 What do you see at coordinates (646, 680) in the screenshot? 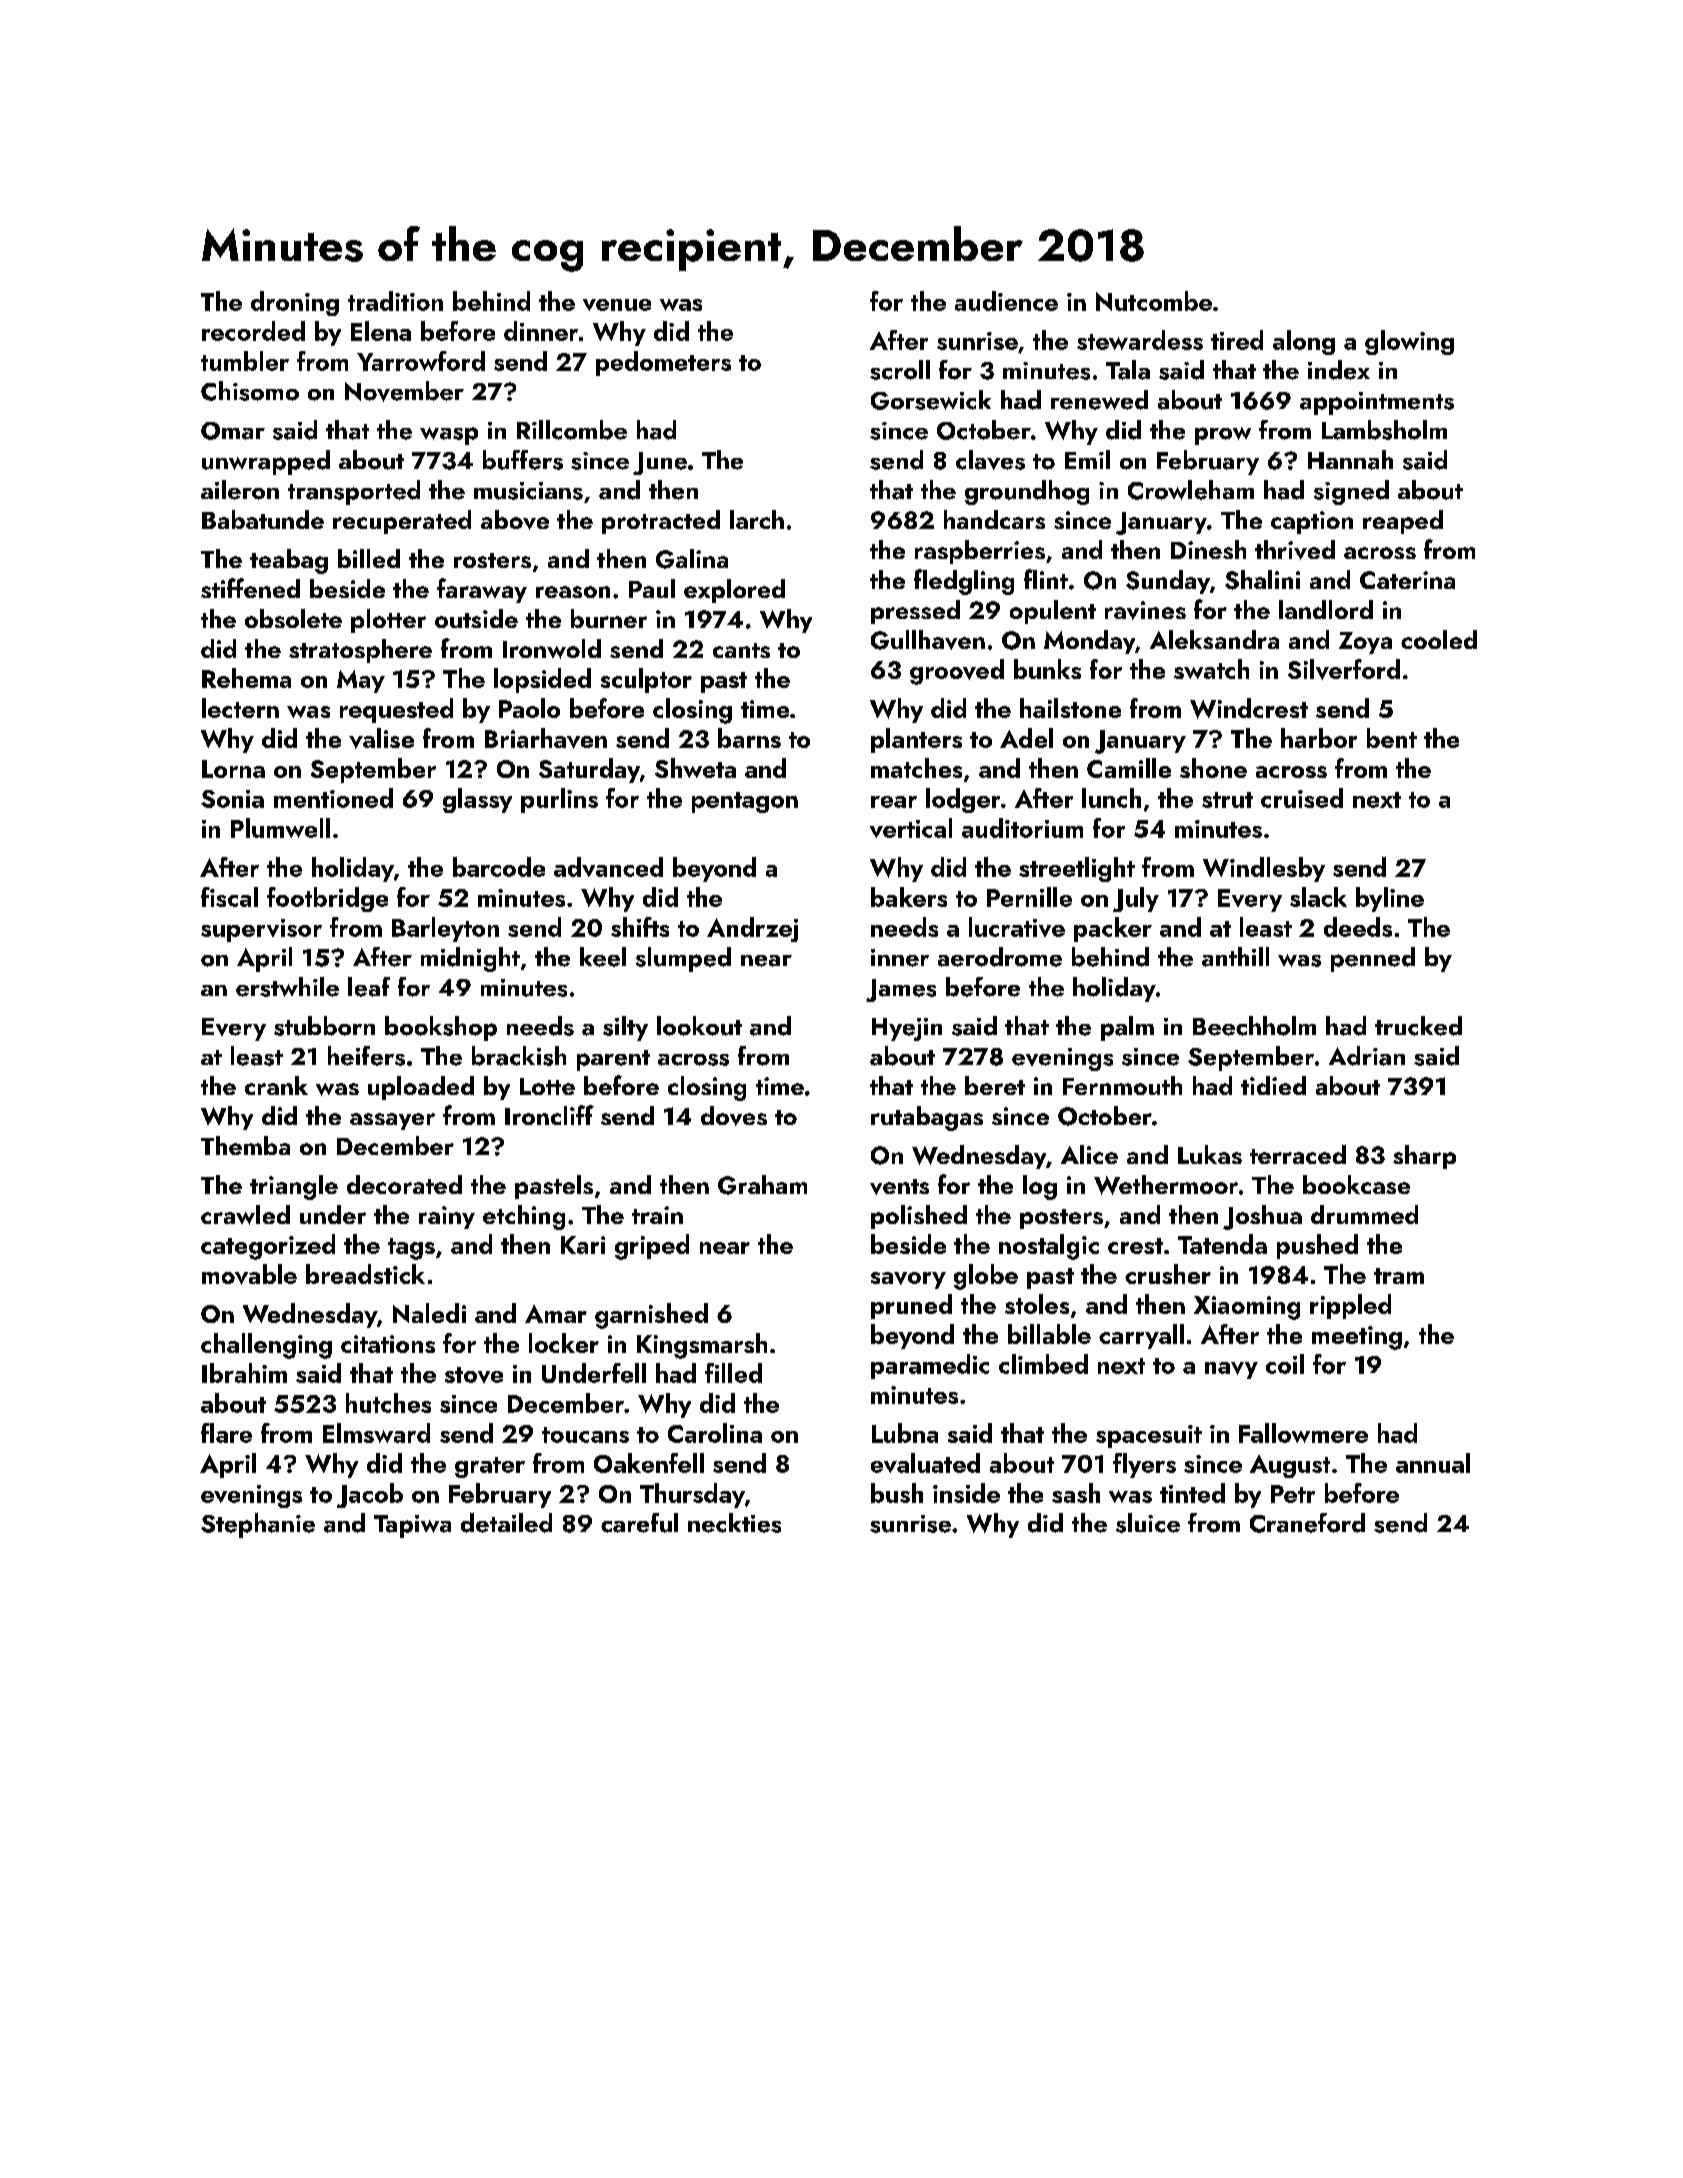
I see `sculptor` at bounding box center [646, 680].
